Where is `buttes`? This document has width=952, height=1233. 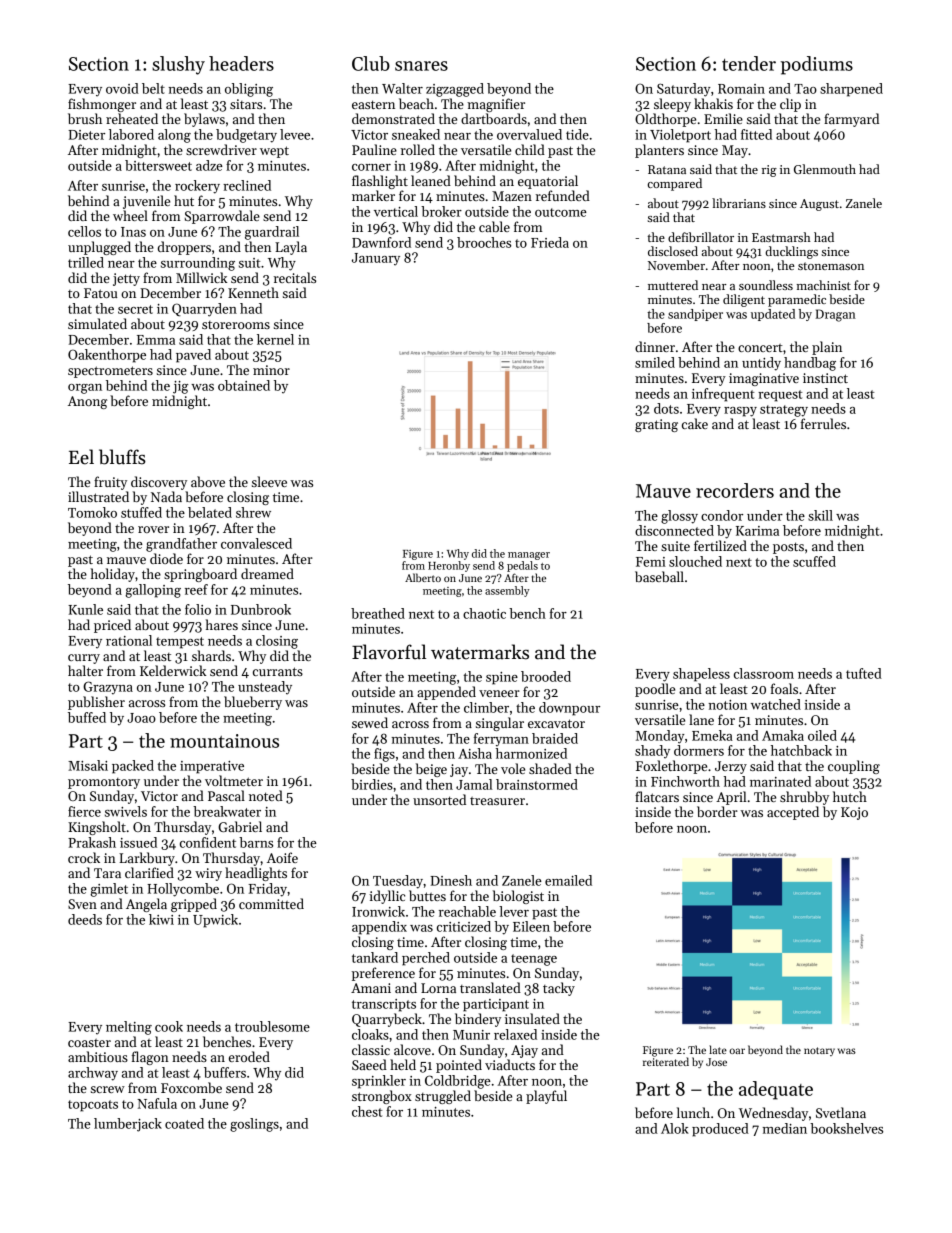
buttes is located at coordinates (427, 895).
